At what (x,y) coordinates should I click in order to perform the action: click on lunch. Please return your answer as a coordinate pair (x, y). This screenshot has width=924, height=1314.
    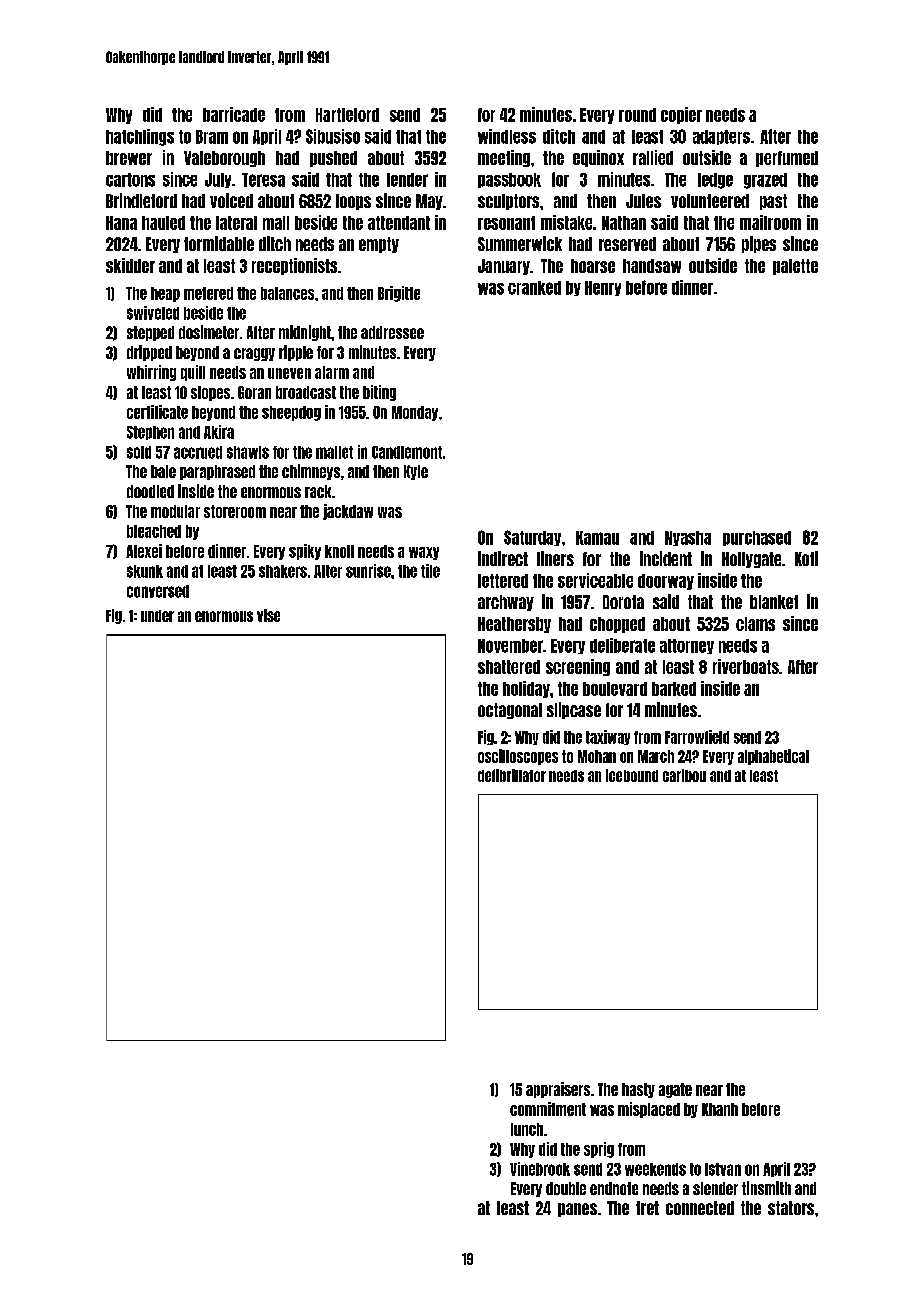
    Looking at the image, I should click on (527, 1129).
